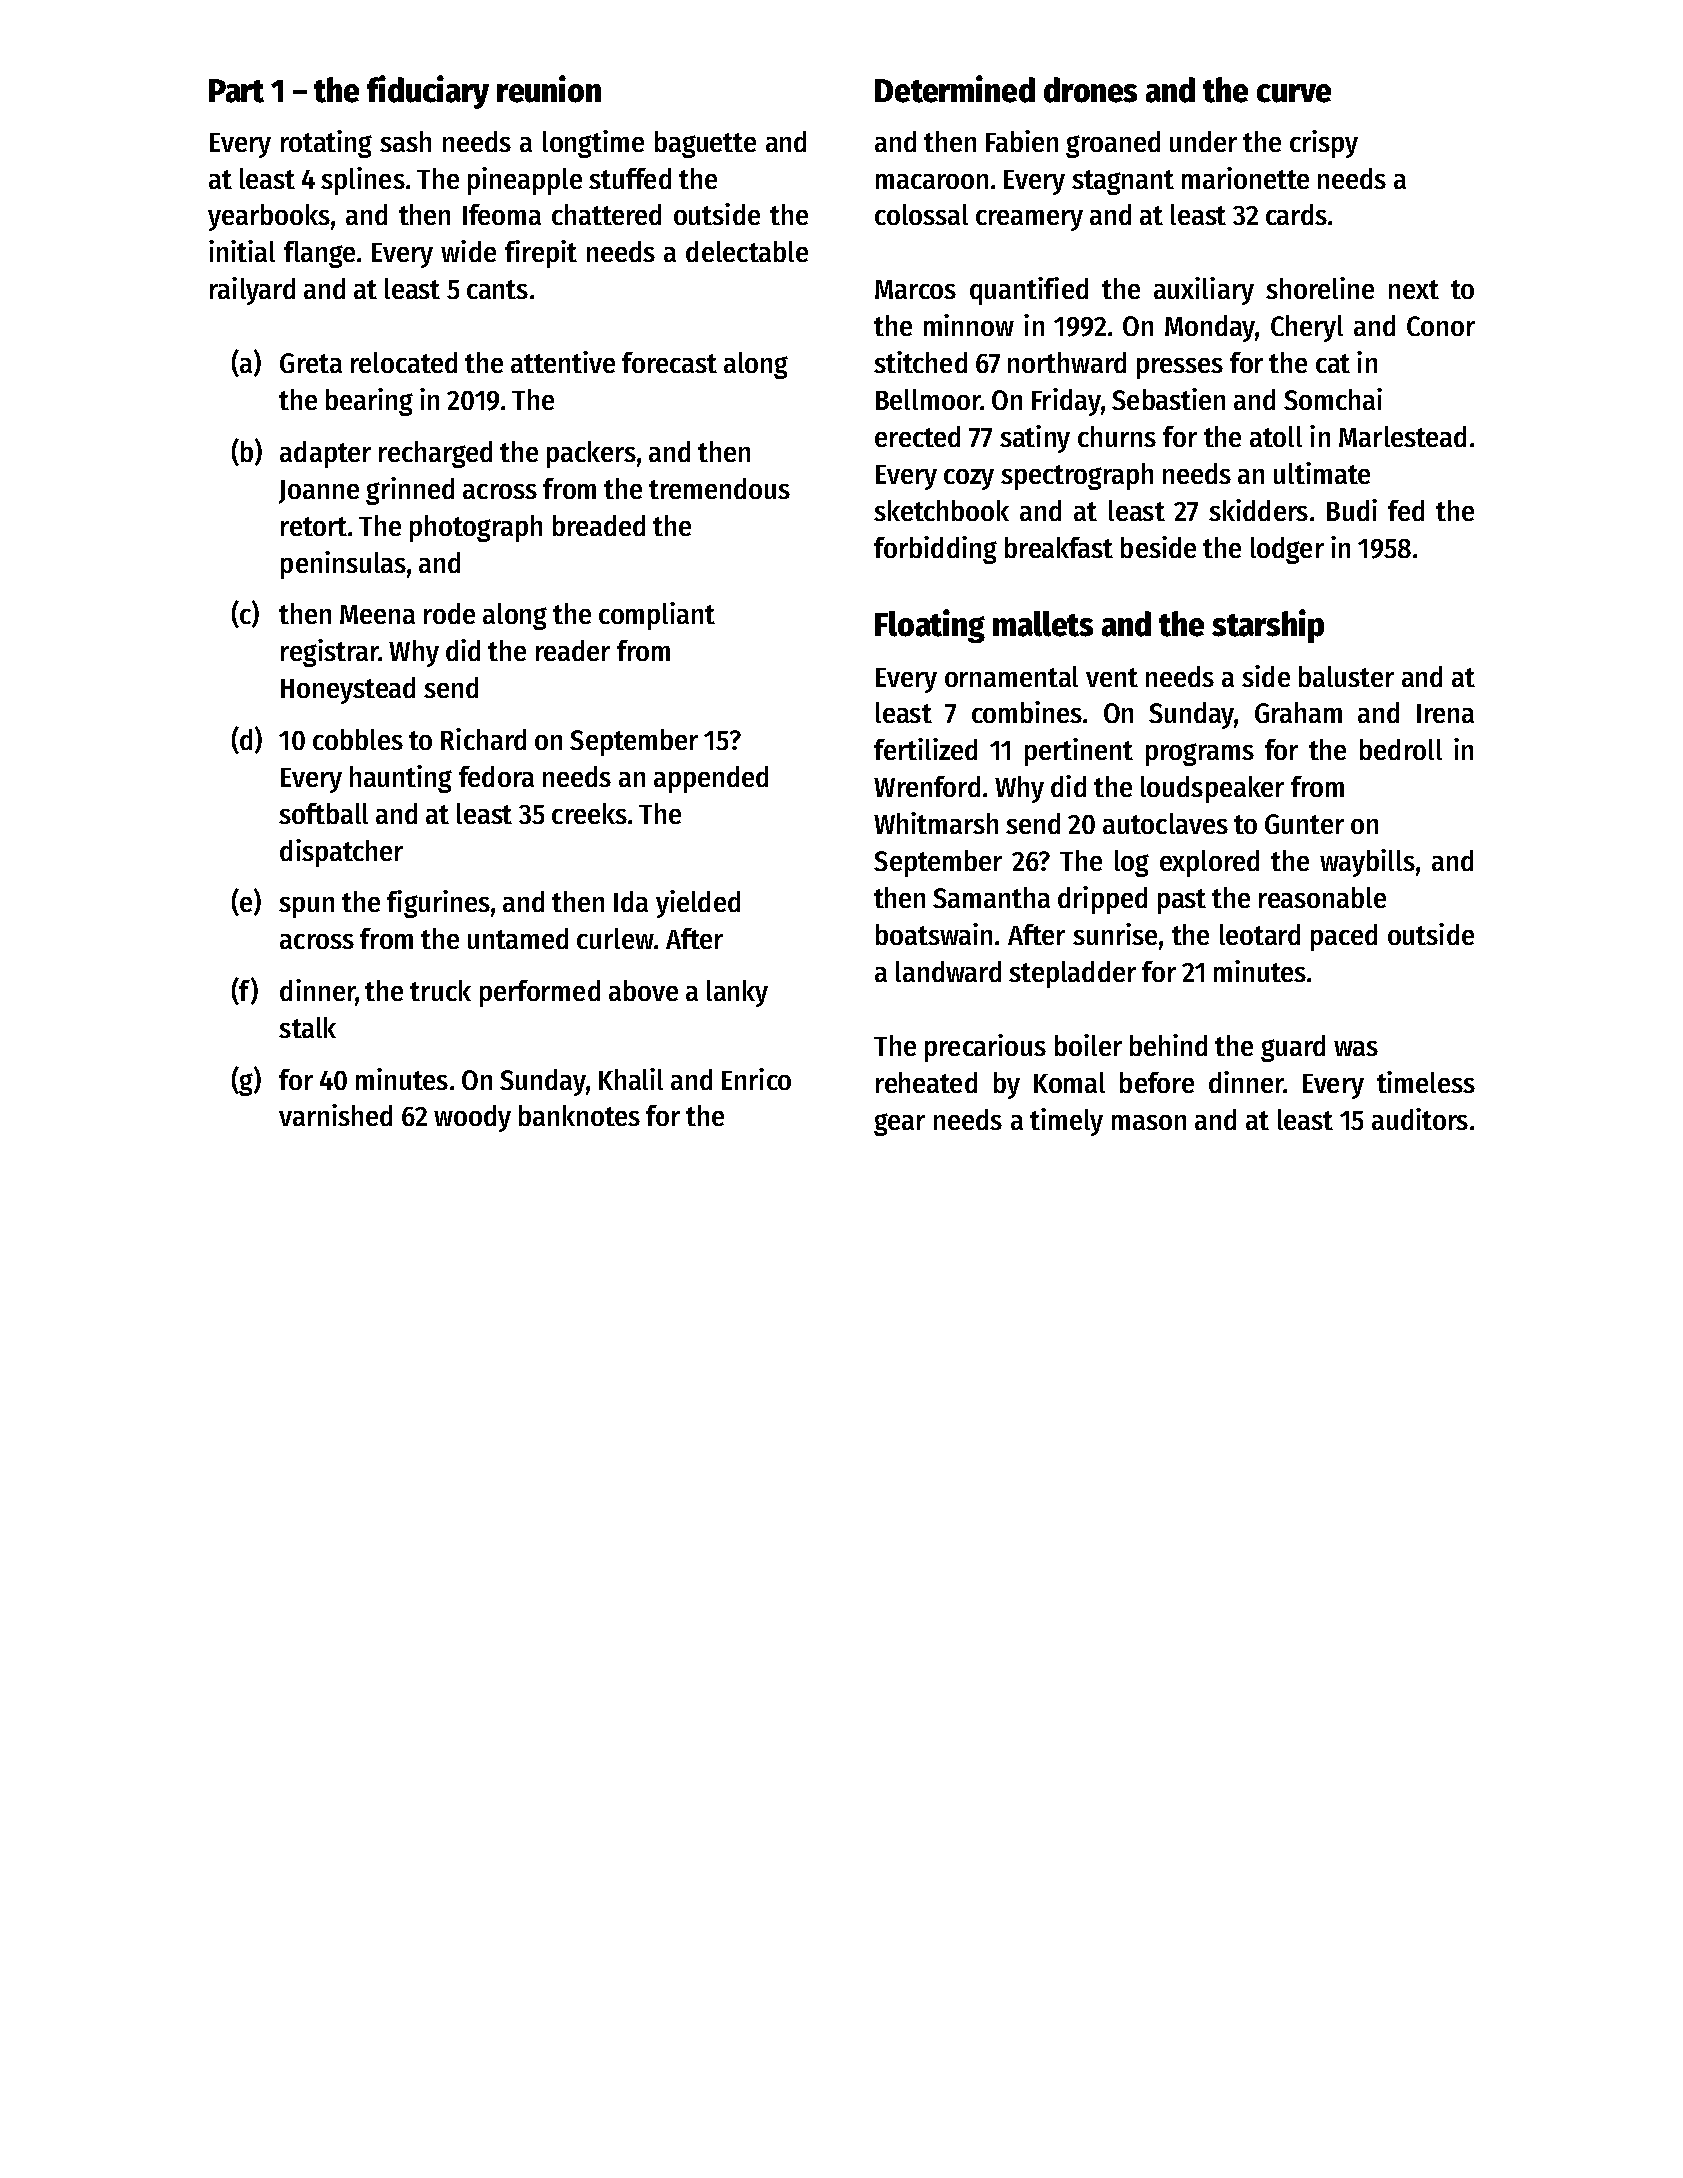  Describe the element at coordinates (579, 1115) in the image. I see `banknotes` at that location.
